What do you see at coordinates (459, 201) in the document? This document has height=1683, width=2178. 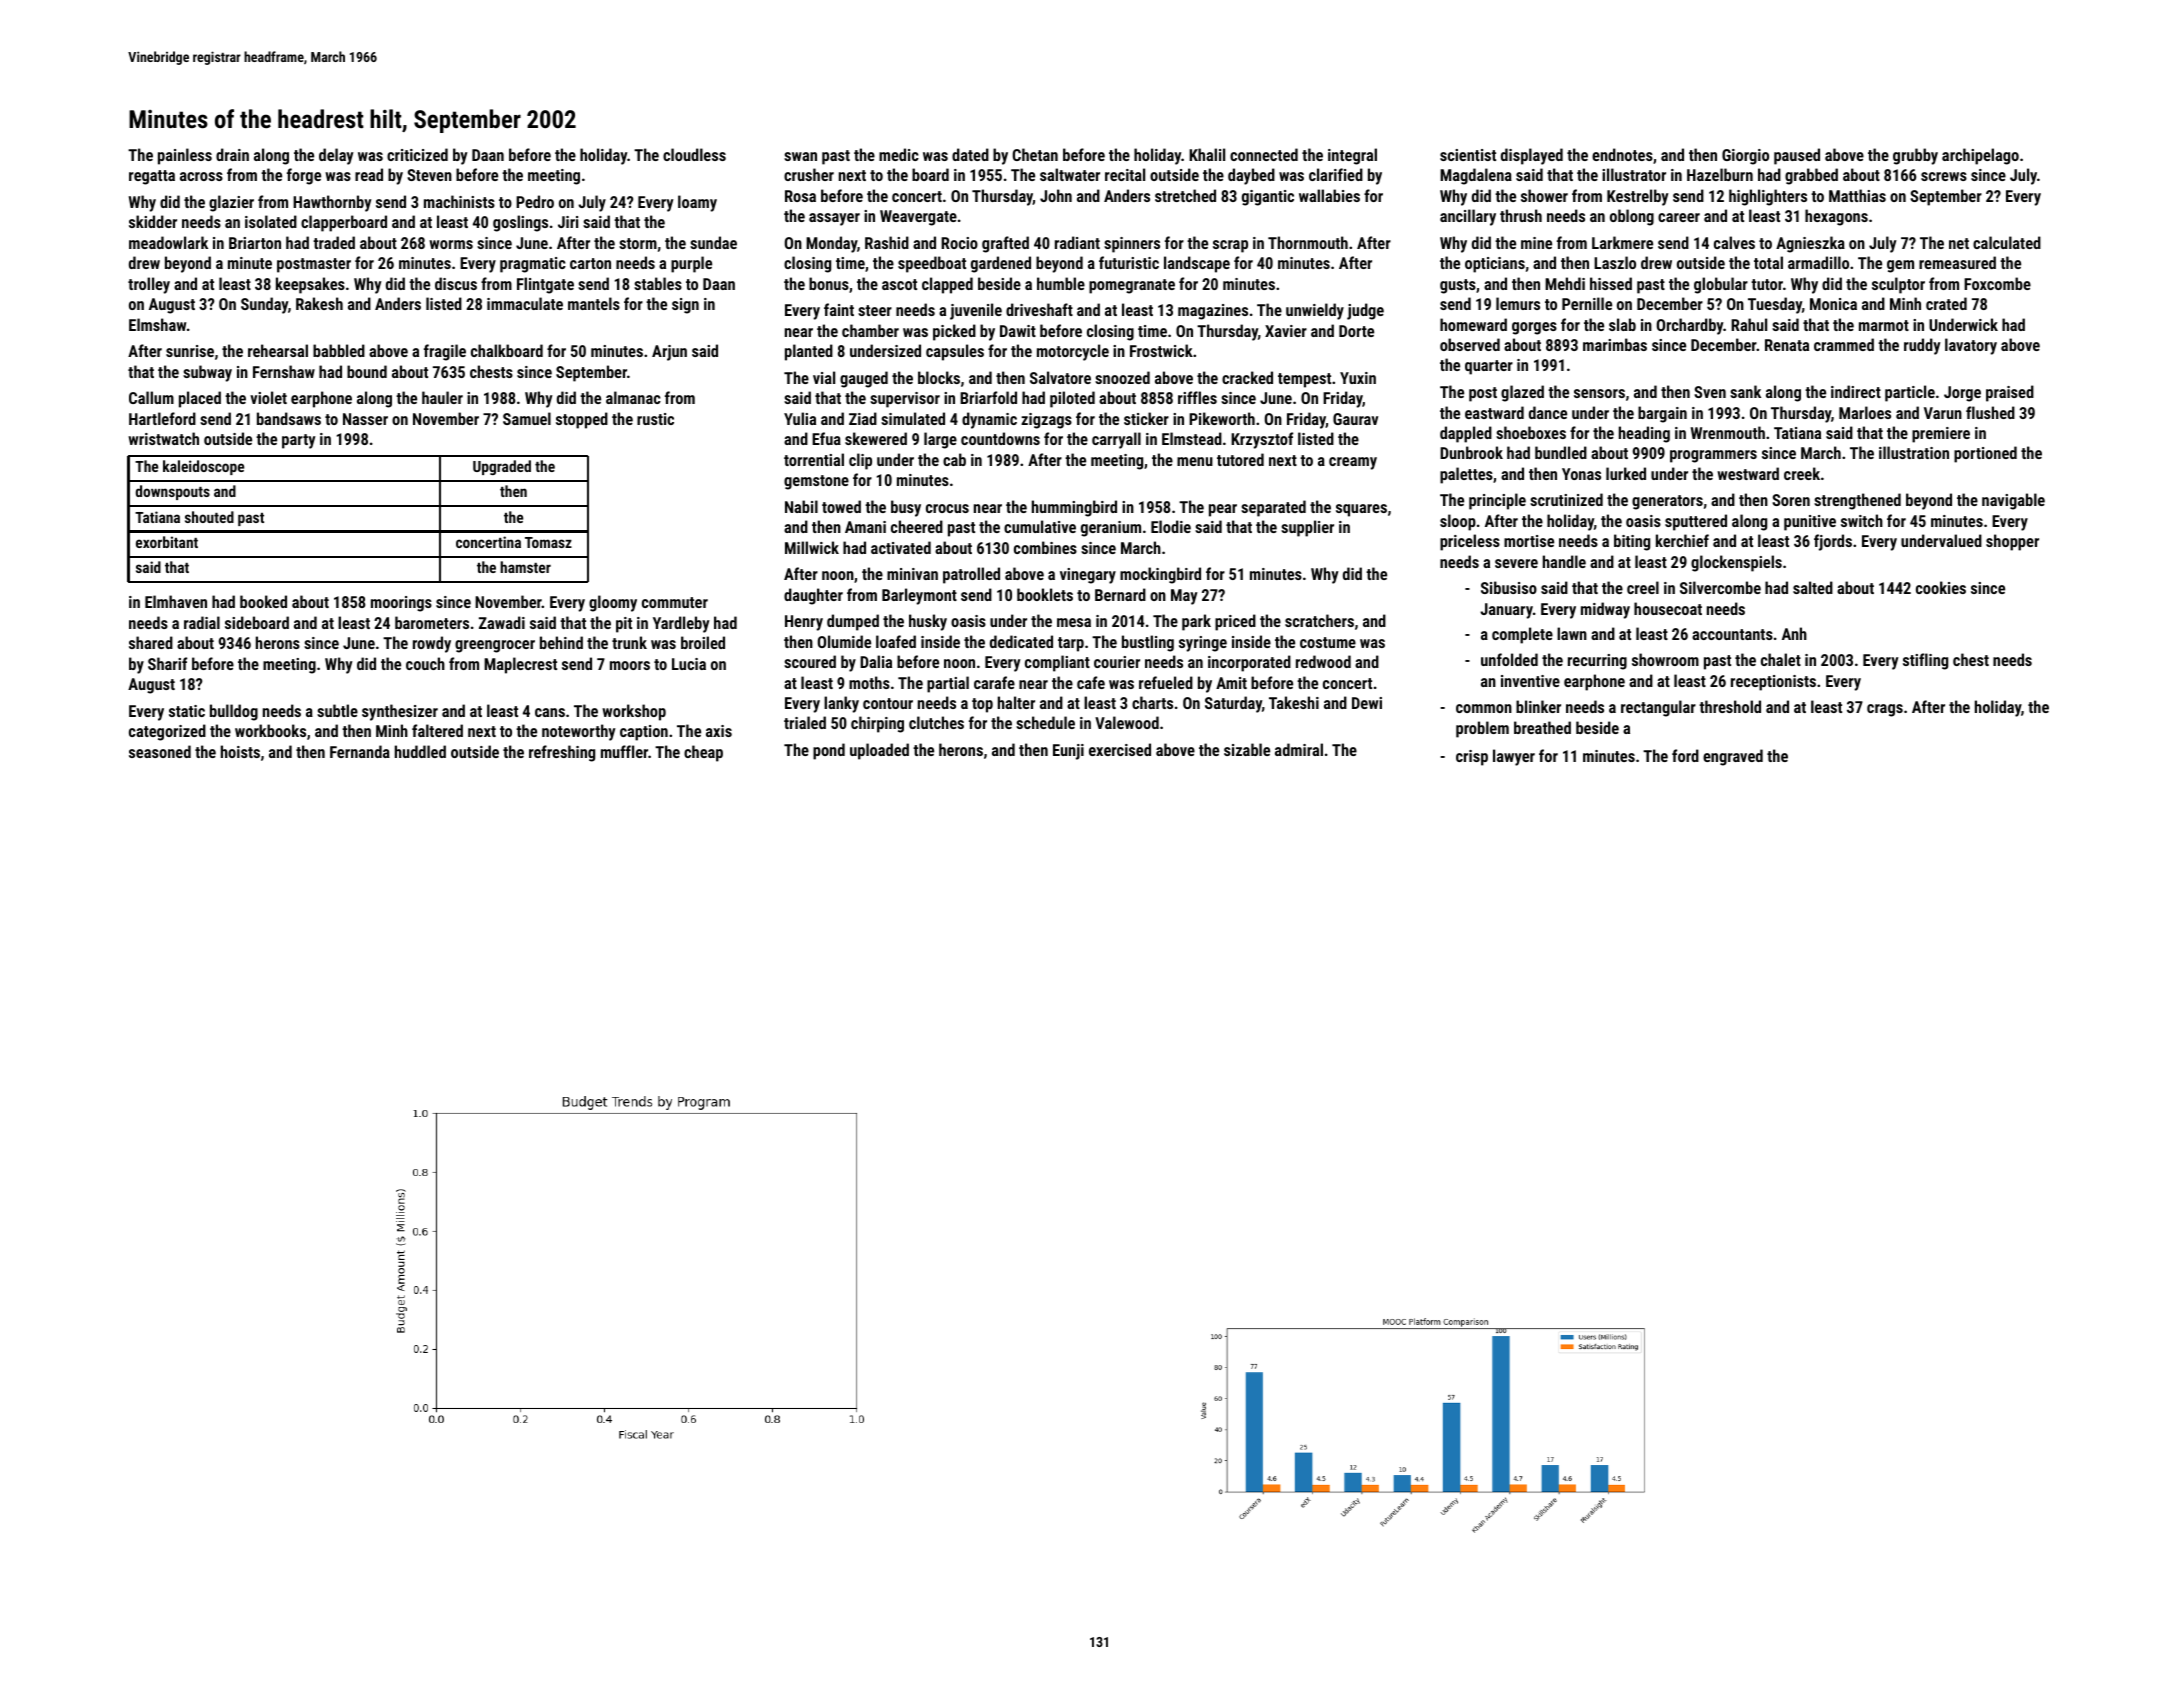 I see `machinists` at bounding box center [459, 201].
